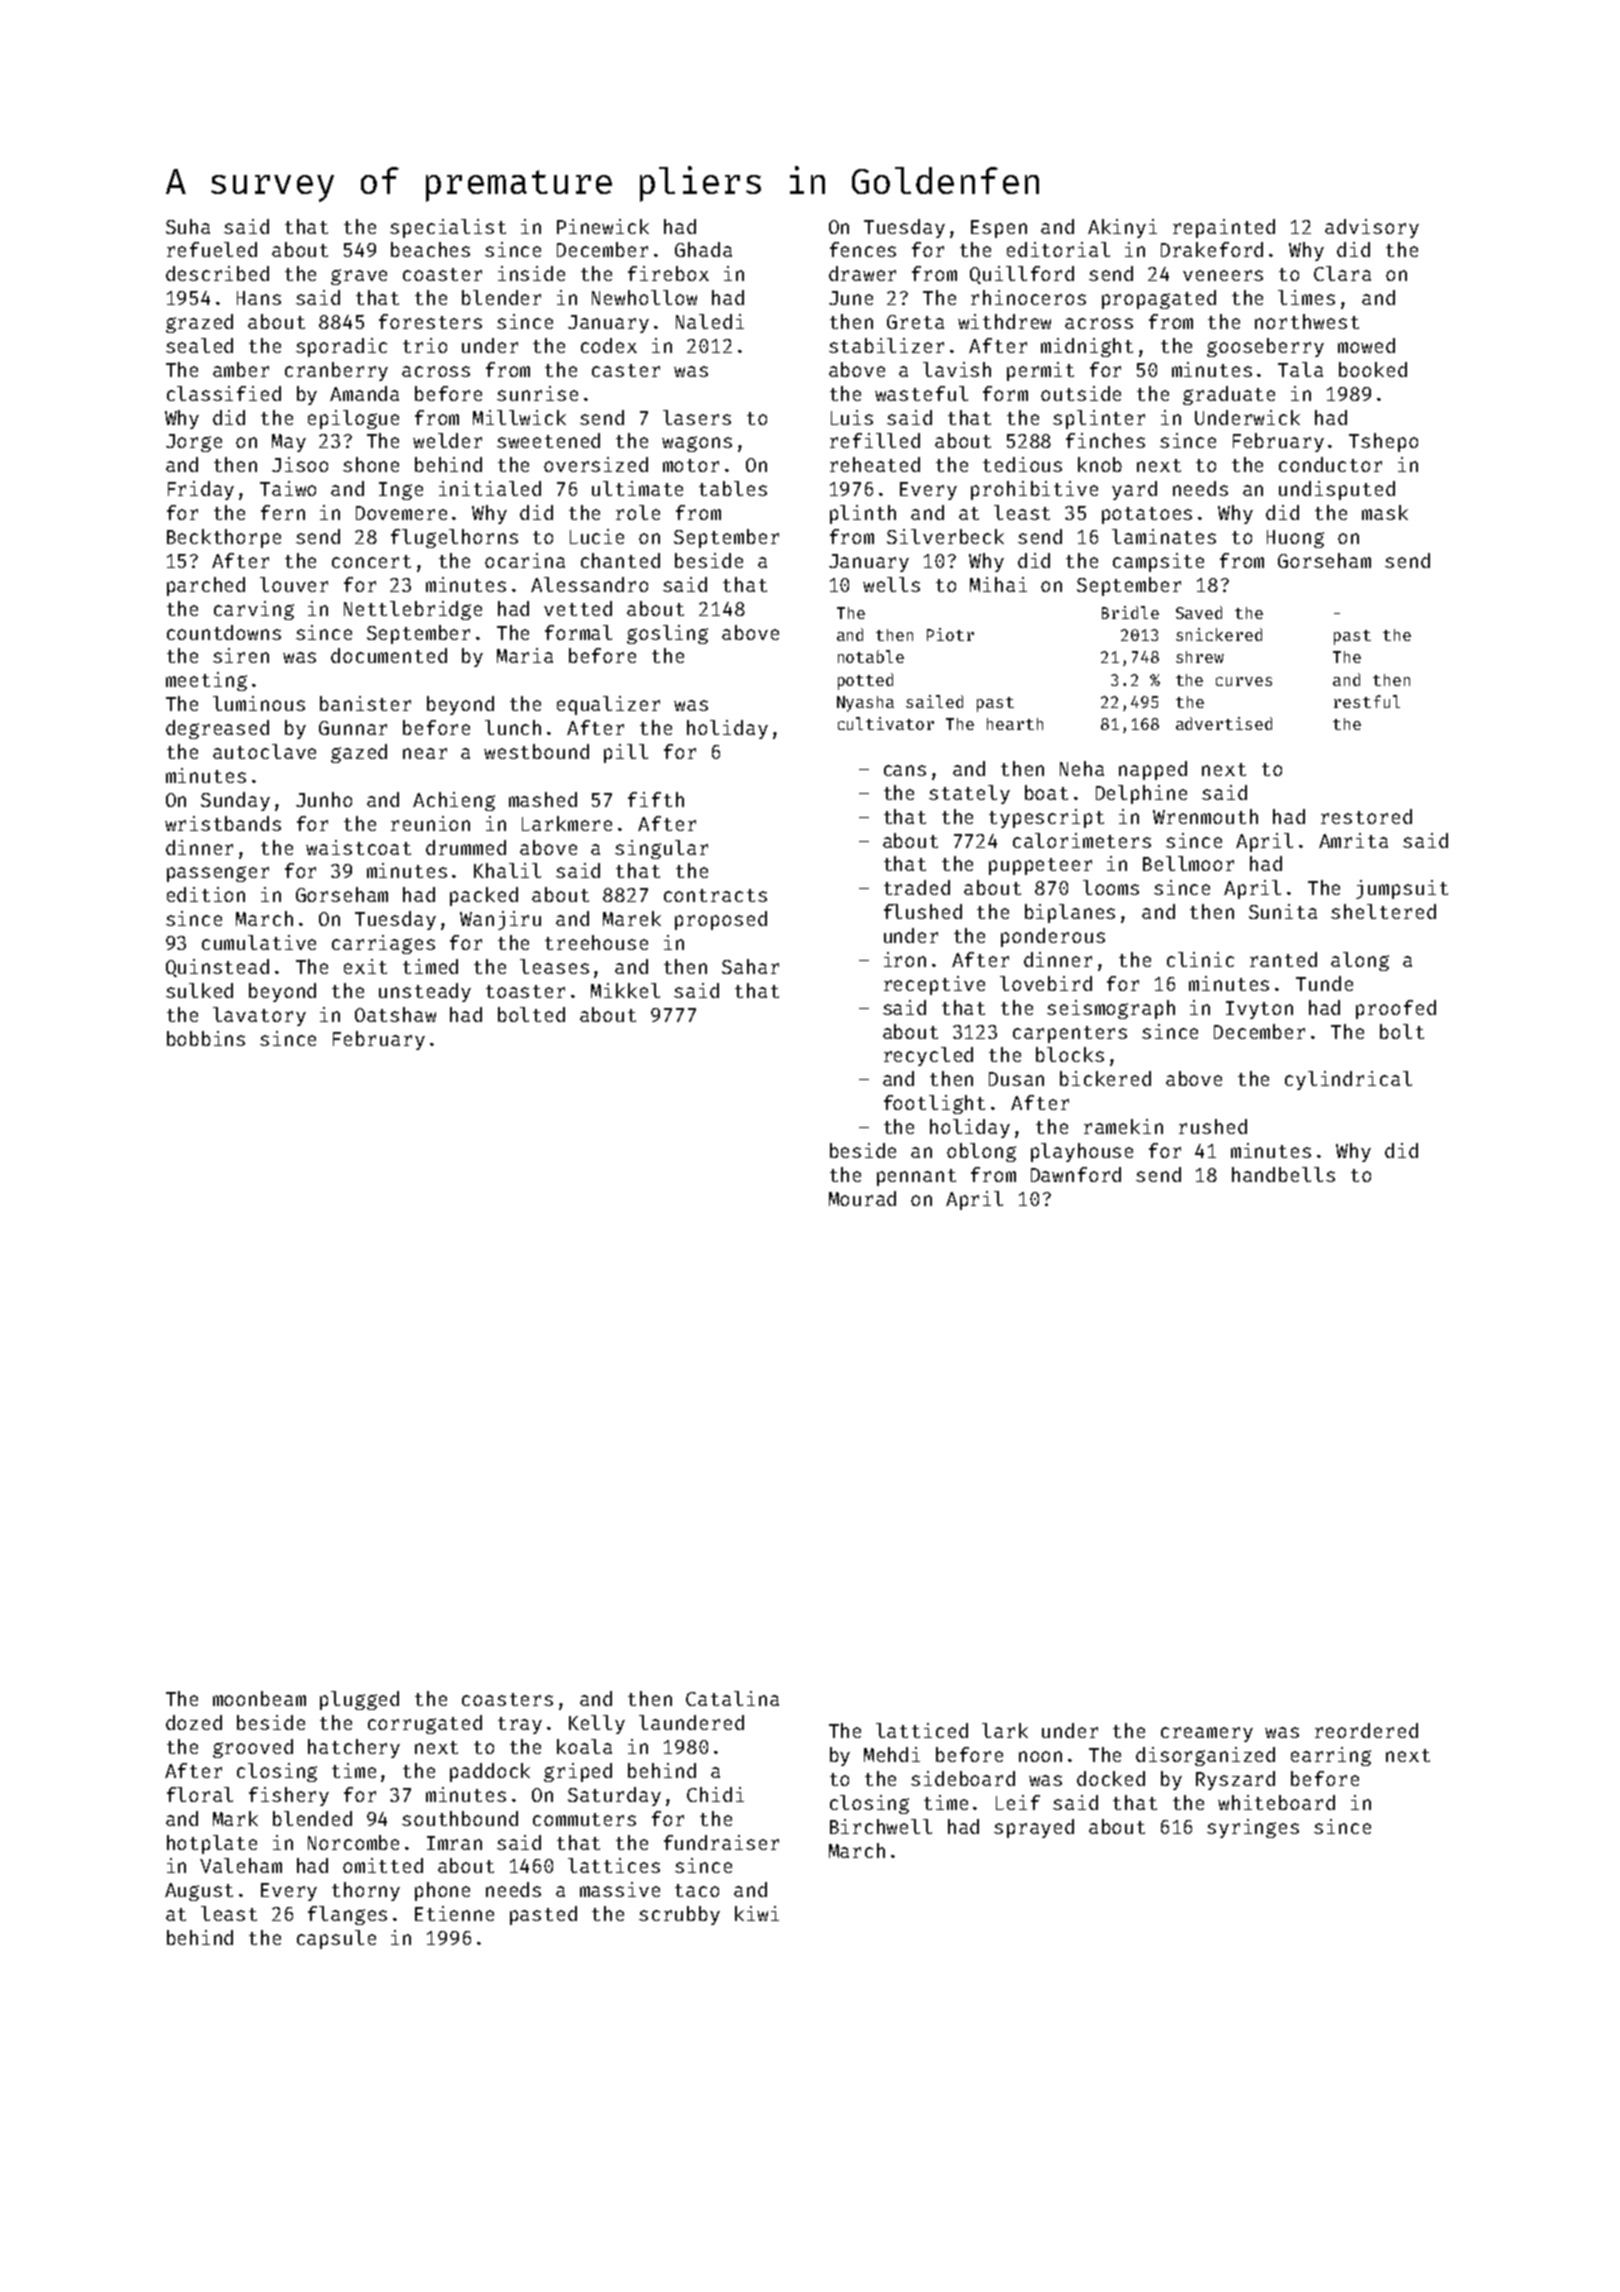 The width and height of the screenshot is (1620, 2292). What do you see at coordinates (1224, 723) in the screenshot?
I see `advertised` at bounding box center [1224, 723].
